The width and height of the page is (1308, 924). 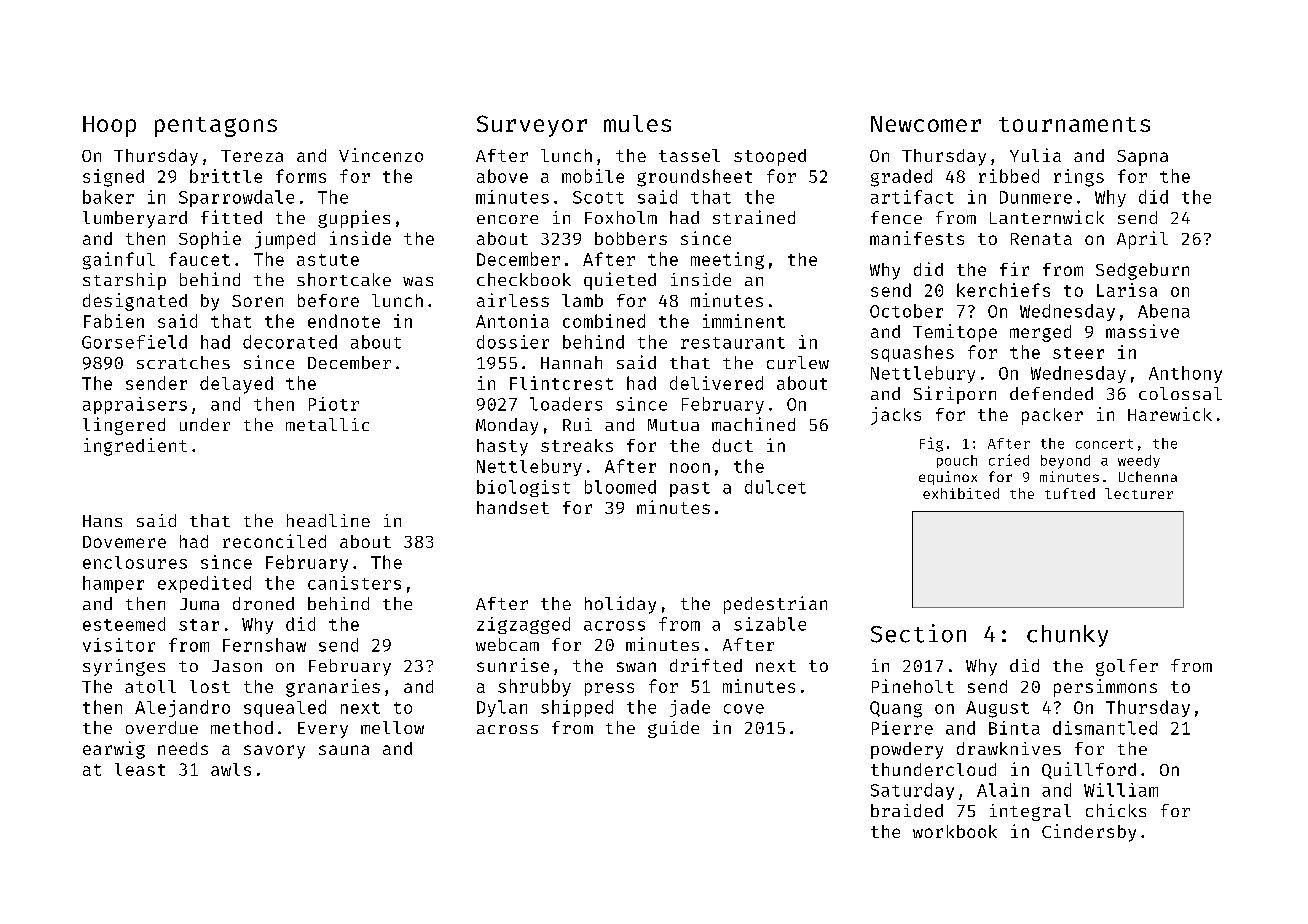 I want to click on Sapna, so click(x=1142, y=158).
